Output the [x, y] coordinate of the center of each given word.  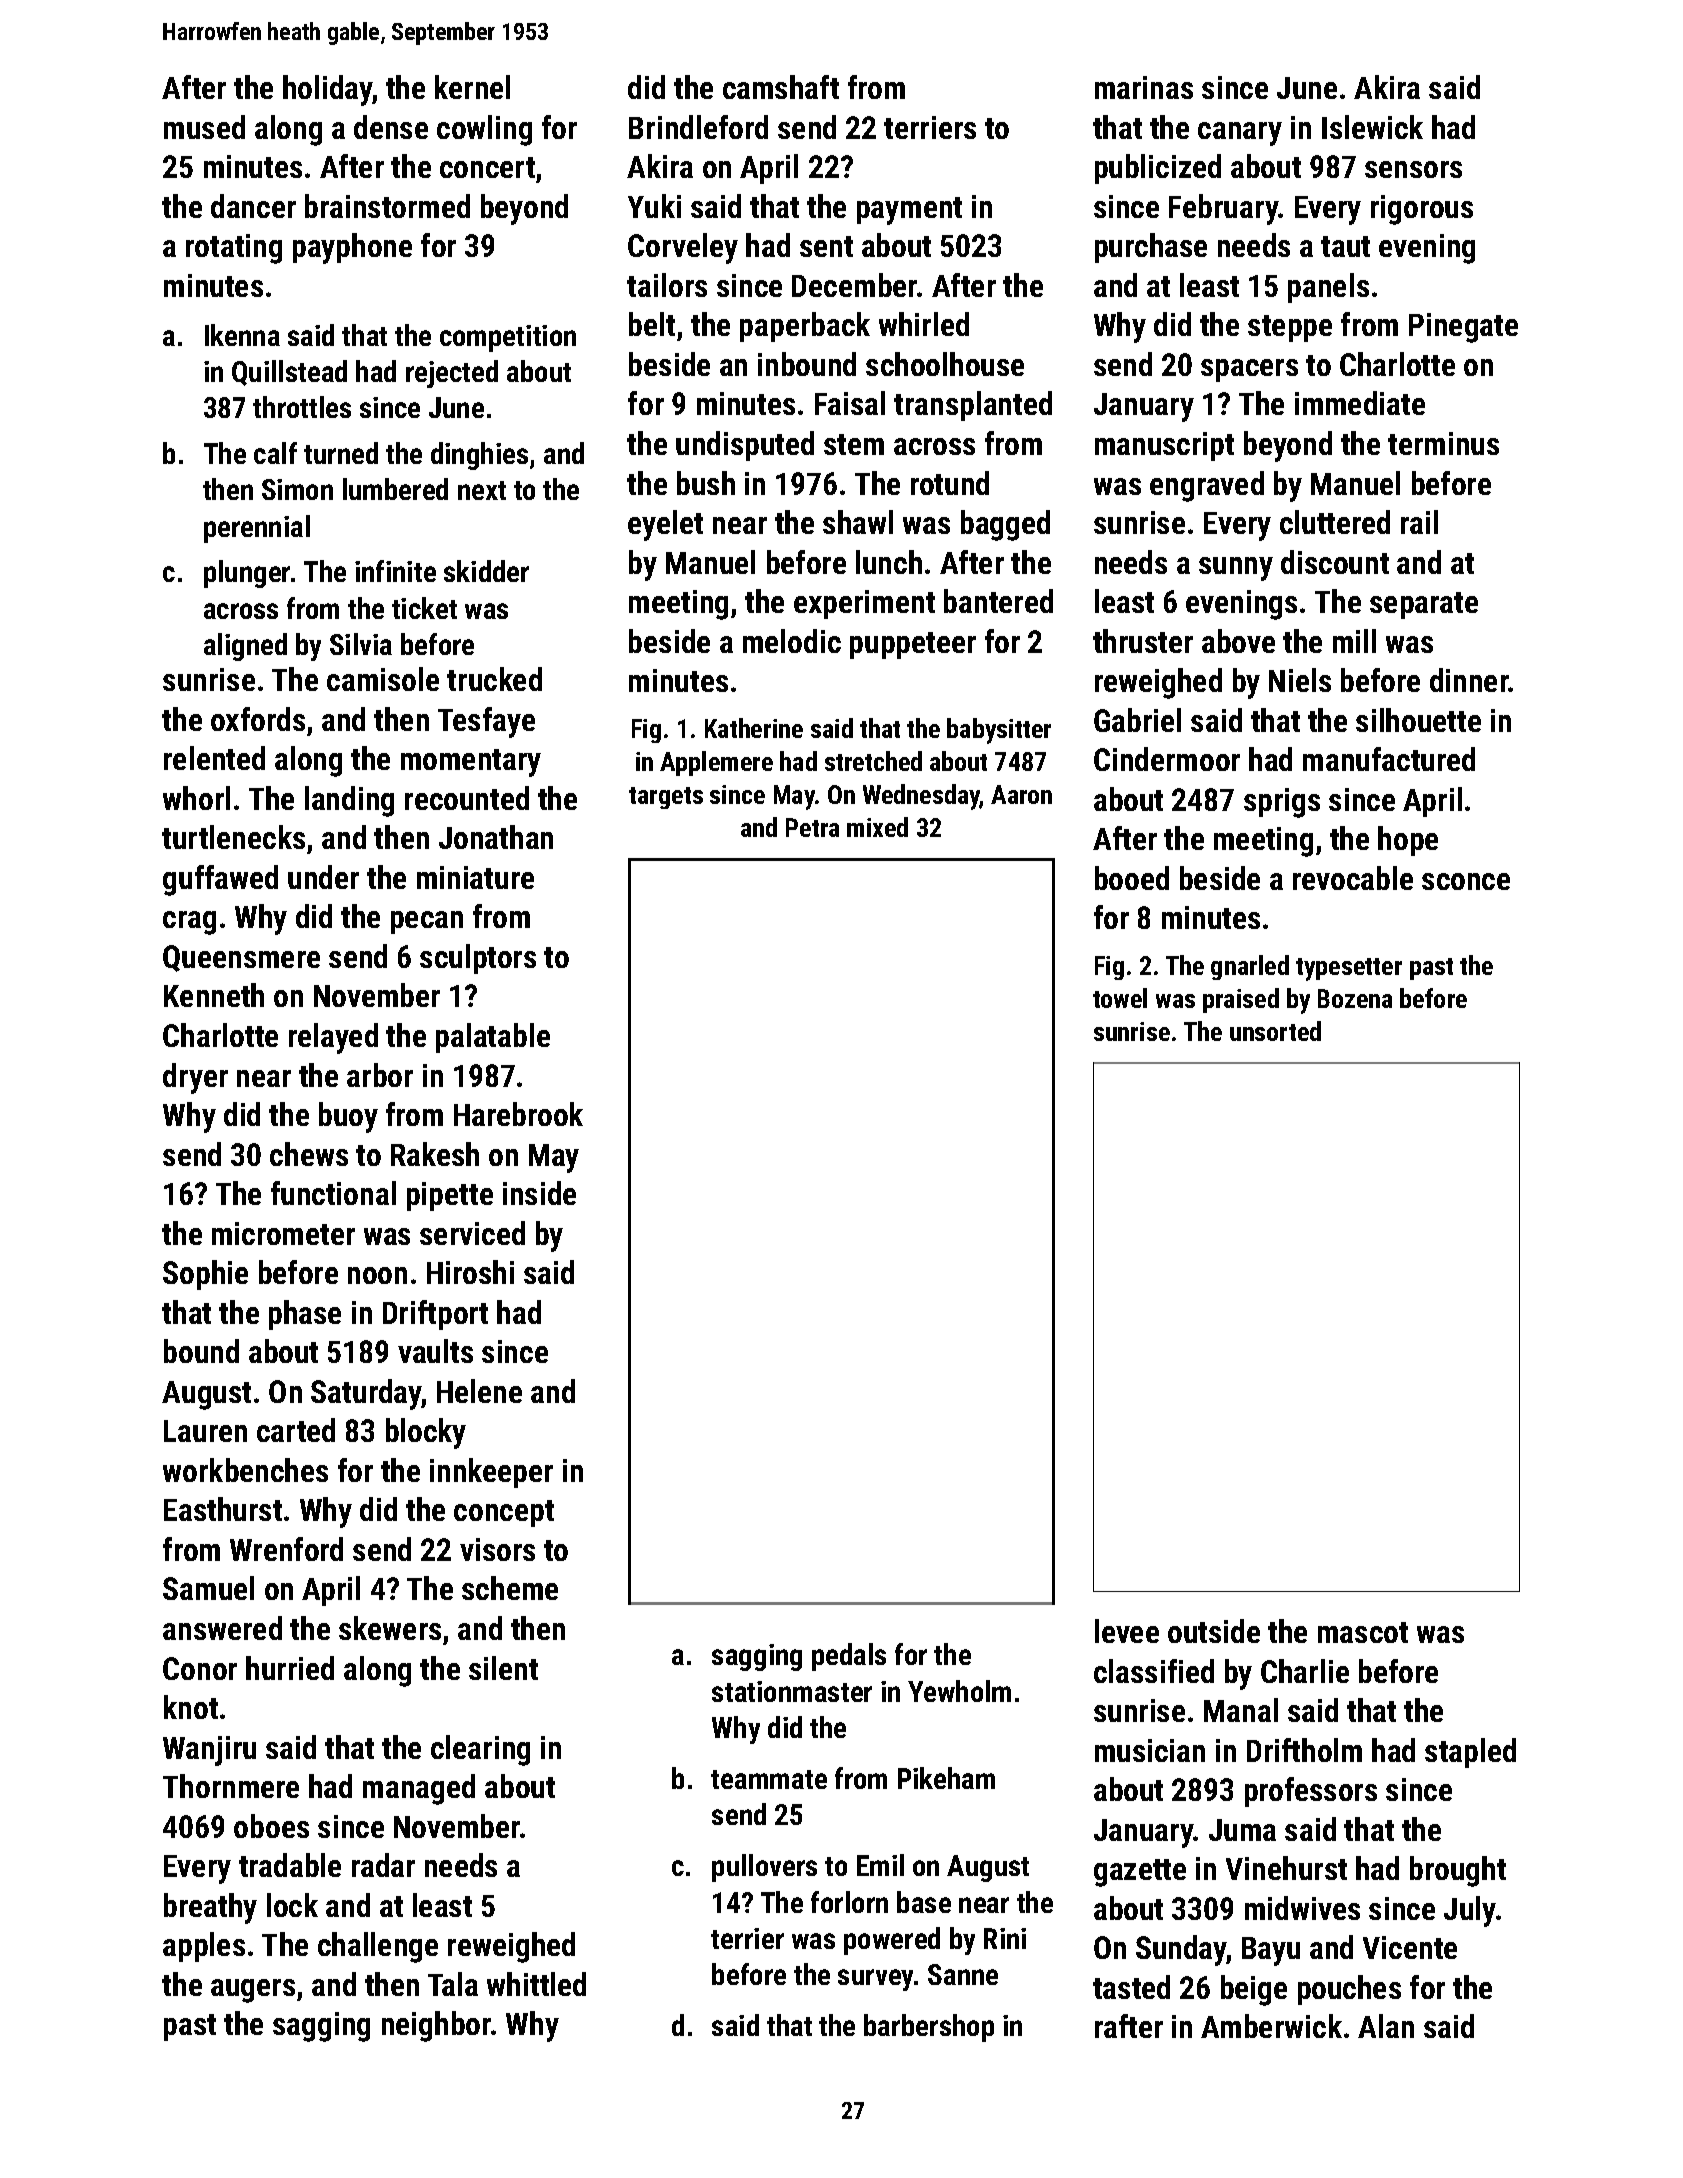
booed [1132, 878]
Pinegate [1463, 328]
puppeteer [913, 645]
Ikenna [242, 335]
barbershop [929, 2028]
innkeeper [491, 1473]
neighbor [436, 2026]
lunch [889, 562]
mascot [1363, 1632]
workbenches [245, 1470]
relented [214, 758]
